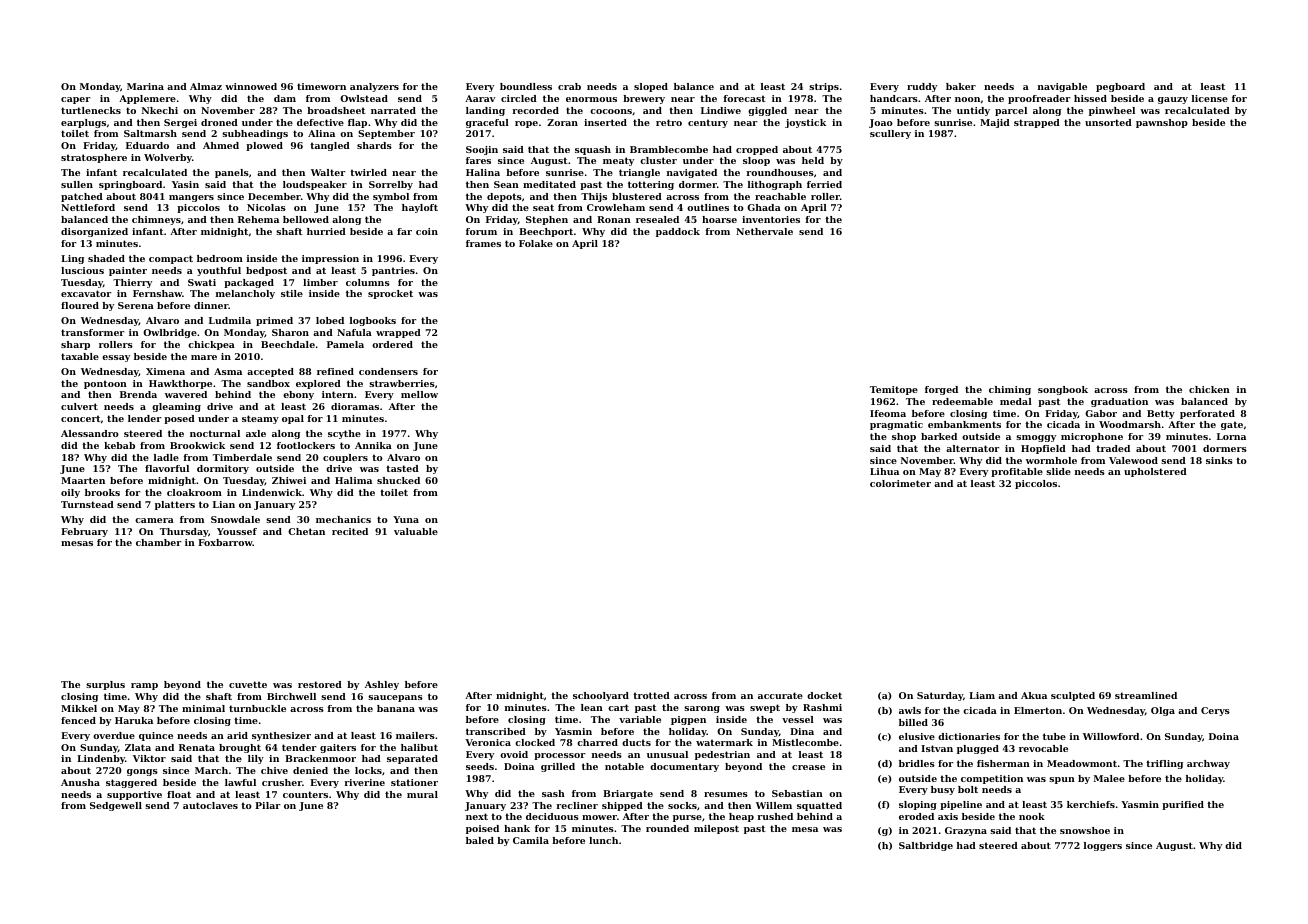  What do you see at coordinates (87, 504) in the screenshot?
I see `Turnstead` at bounding box center [87, 504].
